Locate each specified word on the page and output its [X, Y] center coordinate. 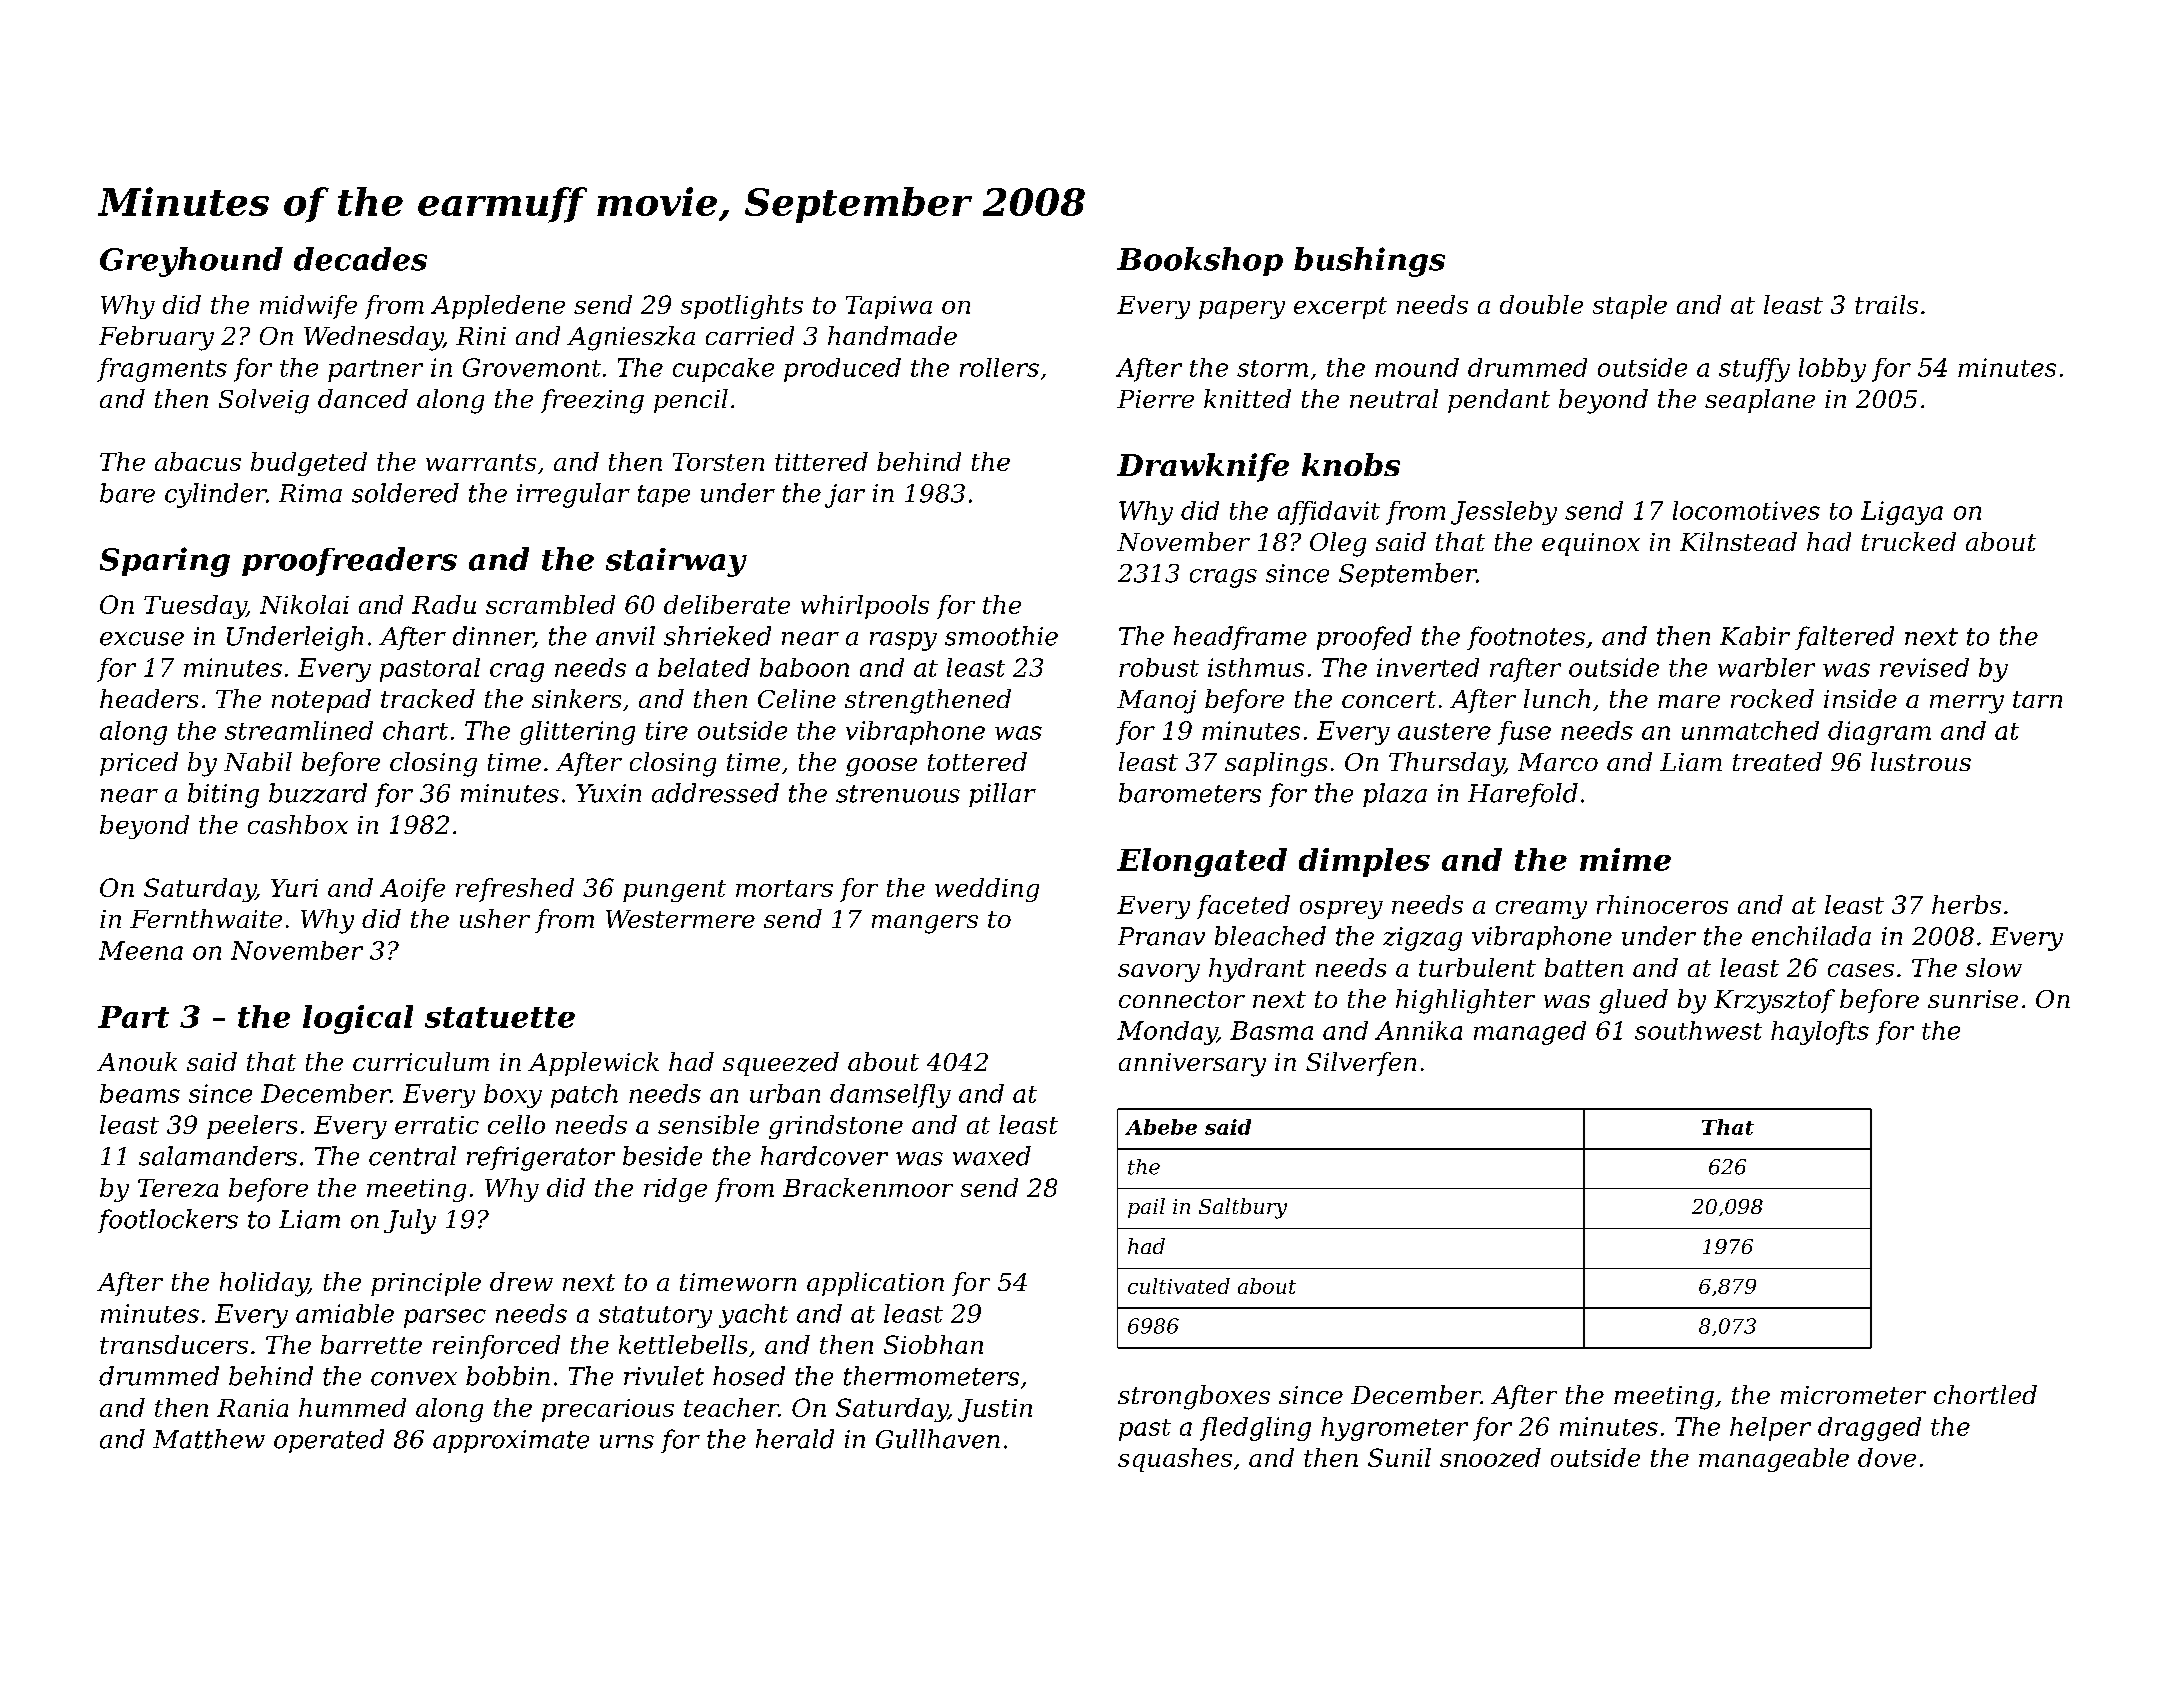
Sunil [1399, 1457]
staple [1630, 307]
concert [1389, 699]
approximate [511, 1441]
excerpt [1340, 308]
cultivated [1179, 1286]
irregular [573, 495]
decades [360, 259]
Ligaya [1902, 513]
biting [223, 795]
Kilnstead [1738, 541]
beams [140, 1093]
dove [1887, 1457]
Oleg [1338, 544]
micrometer [1853, 1395]
